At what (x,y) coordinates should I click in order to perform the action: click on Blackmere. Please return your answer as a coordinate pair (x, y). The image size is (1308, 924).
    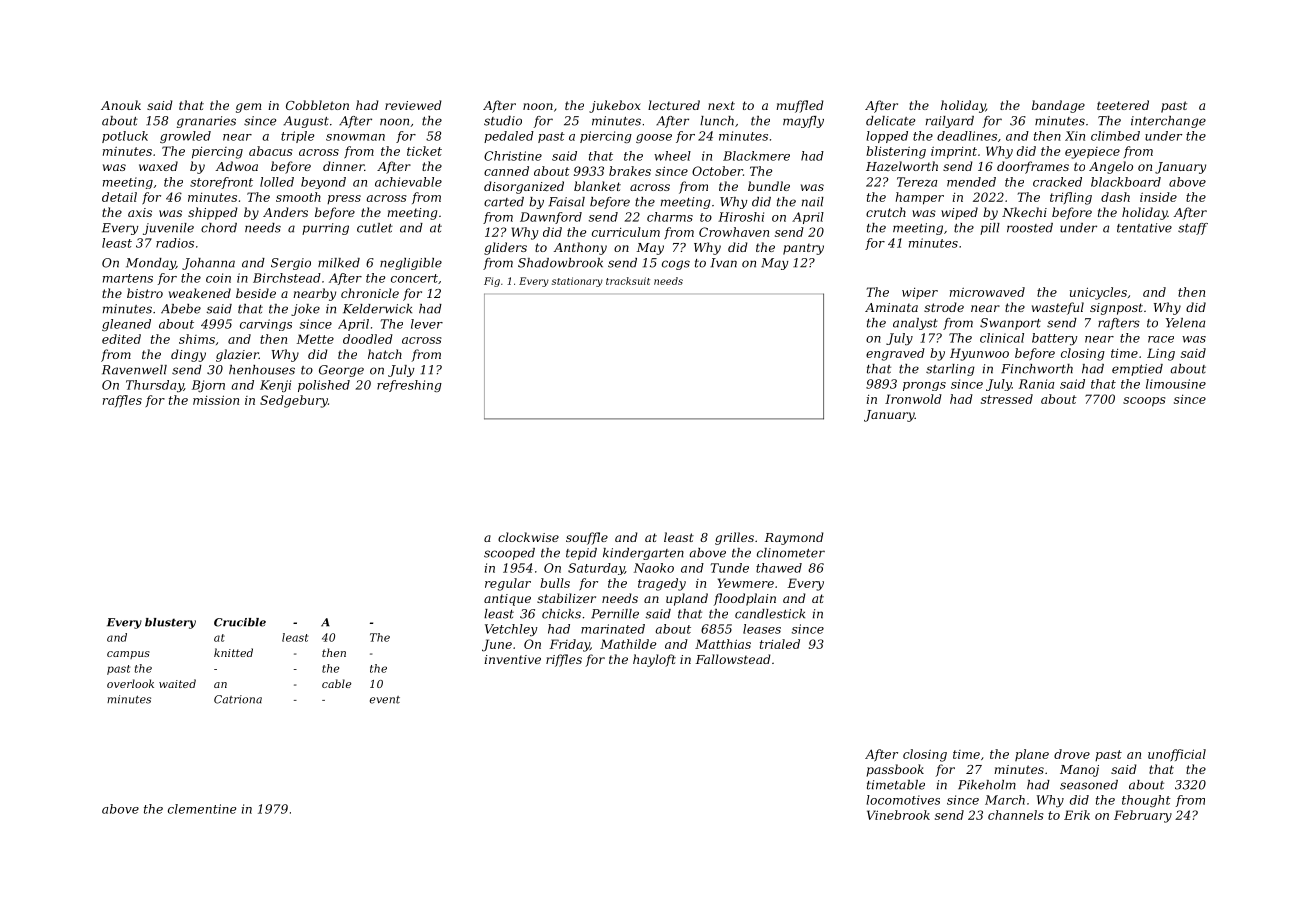
    Looking at the image, I should click on (756, 156).
